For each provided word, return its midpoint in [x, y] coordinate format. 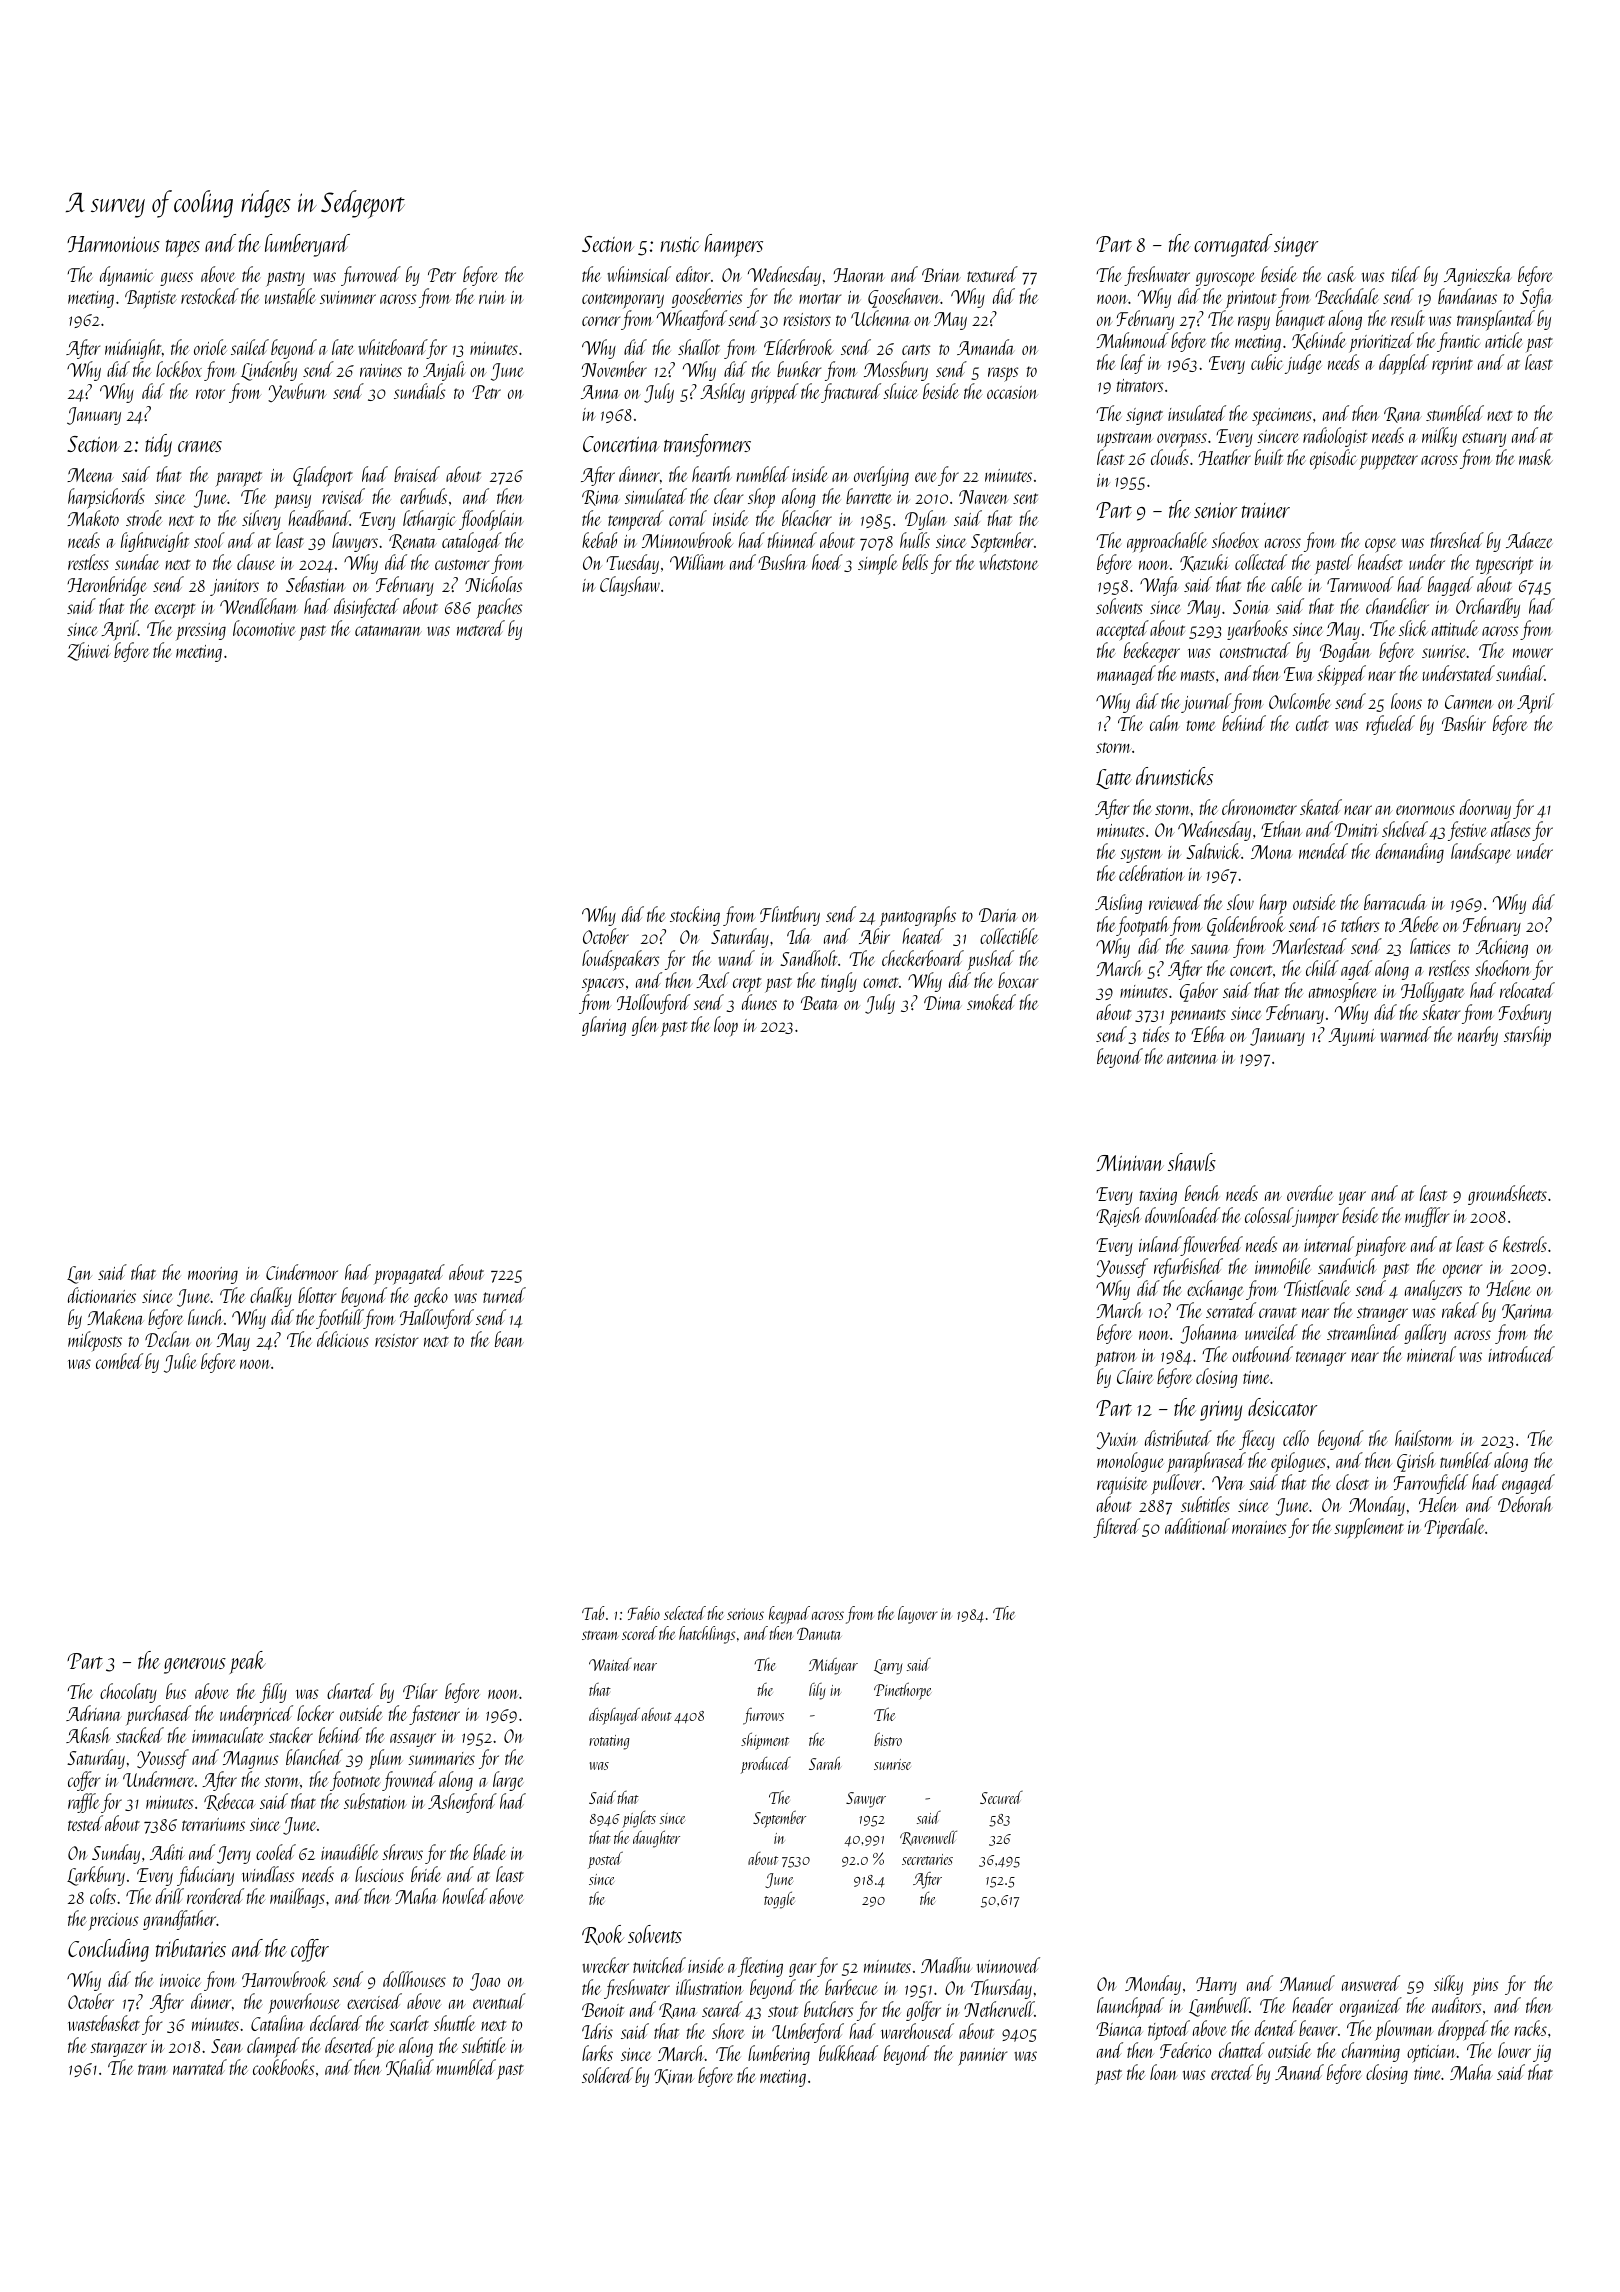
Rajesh [1118, 1217]
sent [1025, 498]
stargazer [118, 2049]
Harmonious [113, 244]
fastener [434, 1715]
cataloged [472, 542]
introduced [1522, 1354]
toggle [779, 1900]
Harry [1216, 1986]
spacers [603, 985]
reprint [1452, 366]
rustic [680, 244]
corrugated [1233, 245]
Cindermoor [302, 1272]
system [1141, 855]
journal [1206, 703]
